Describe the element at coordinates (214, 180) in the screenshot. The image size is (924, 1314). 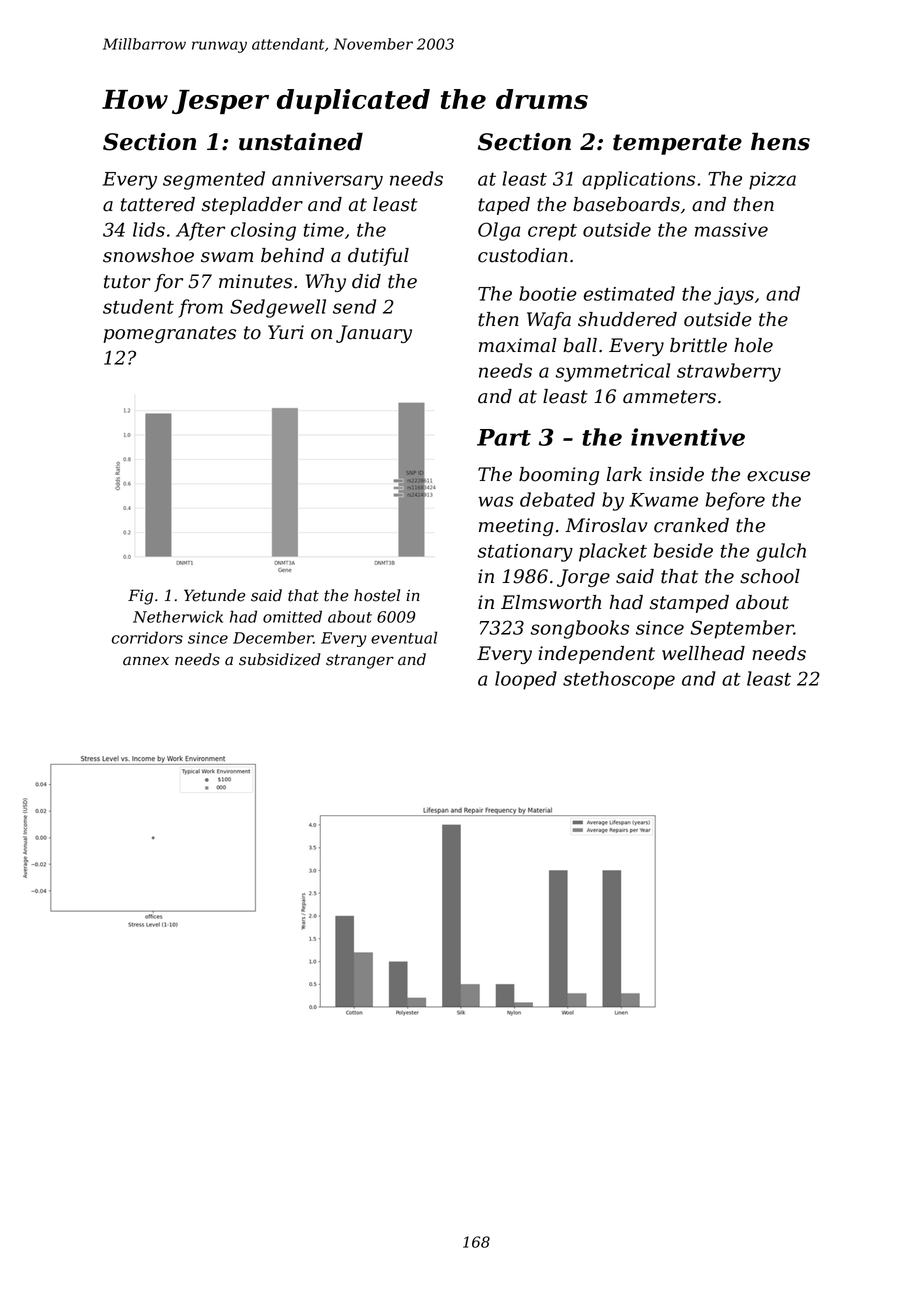
I see `segmented` at that location.
